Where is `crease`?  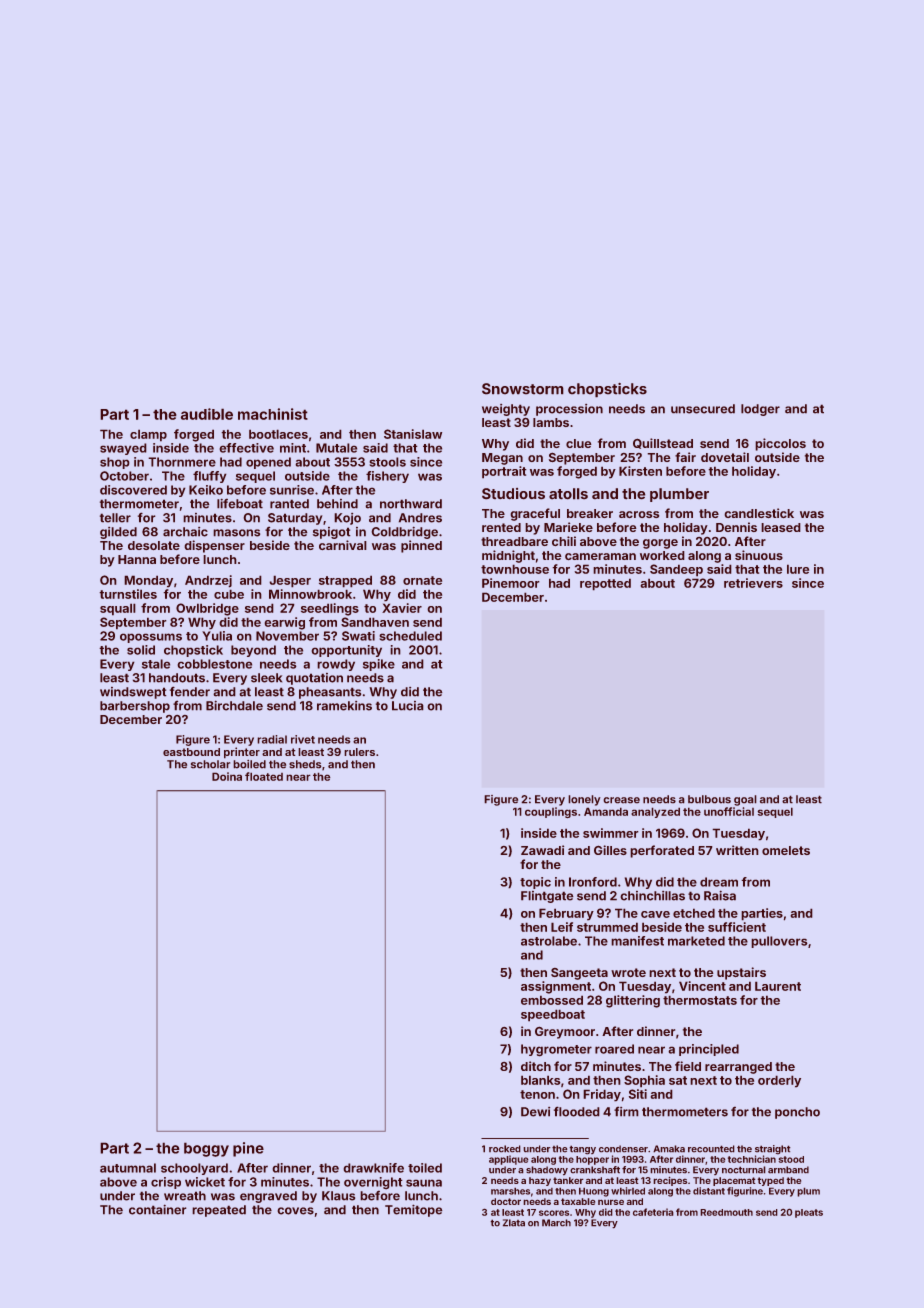
crease is located at coordinates (621, 800).
